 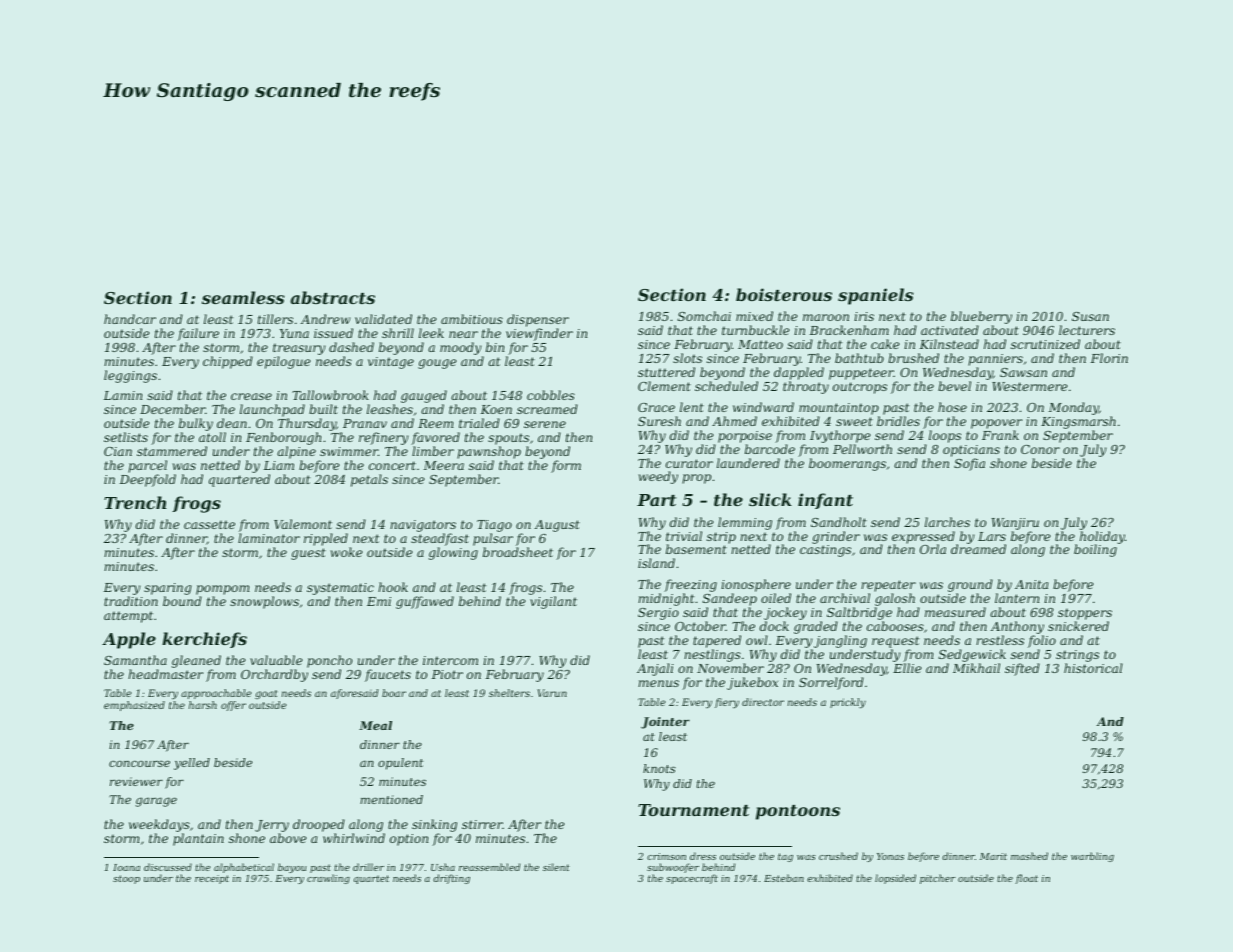 What do you see at coordinates (692, 879) in the screenshot?
I see `spacecraft` at bounding box center [692, 879].
